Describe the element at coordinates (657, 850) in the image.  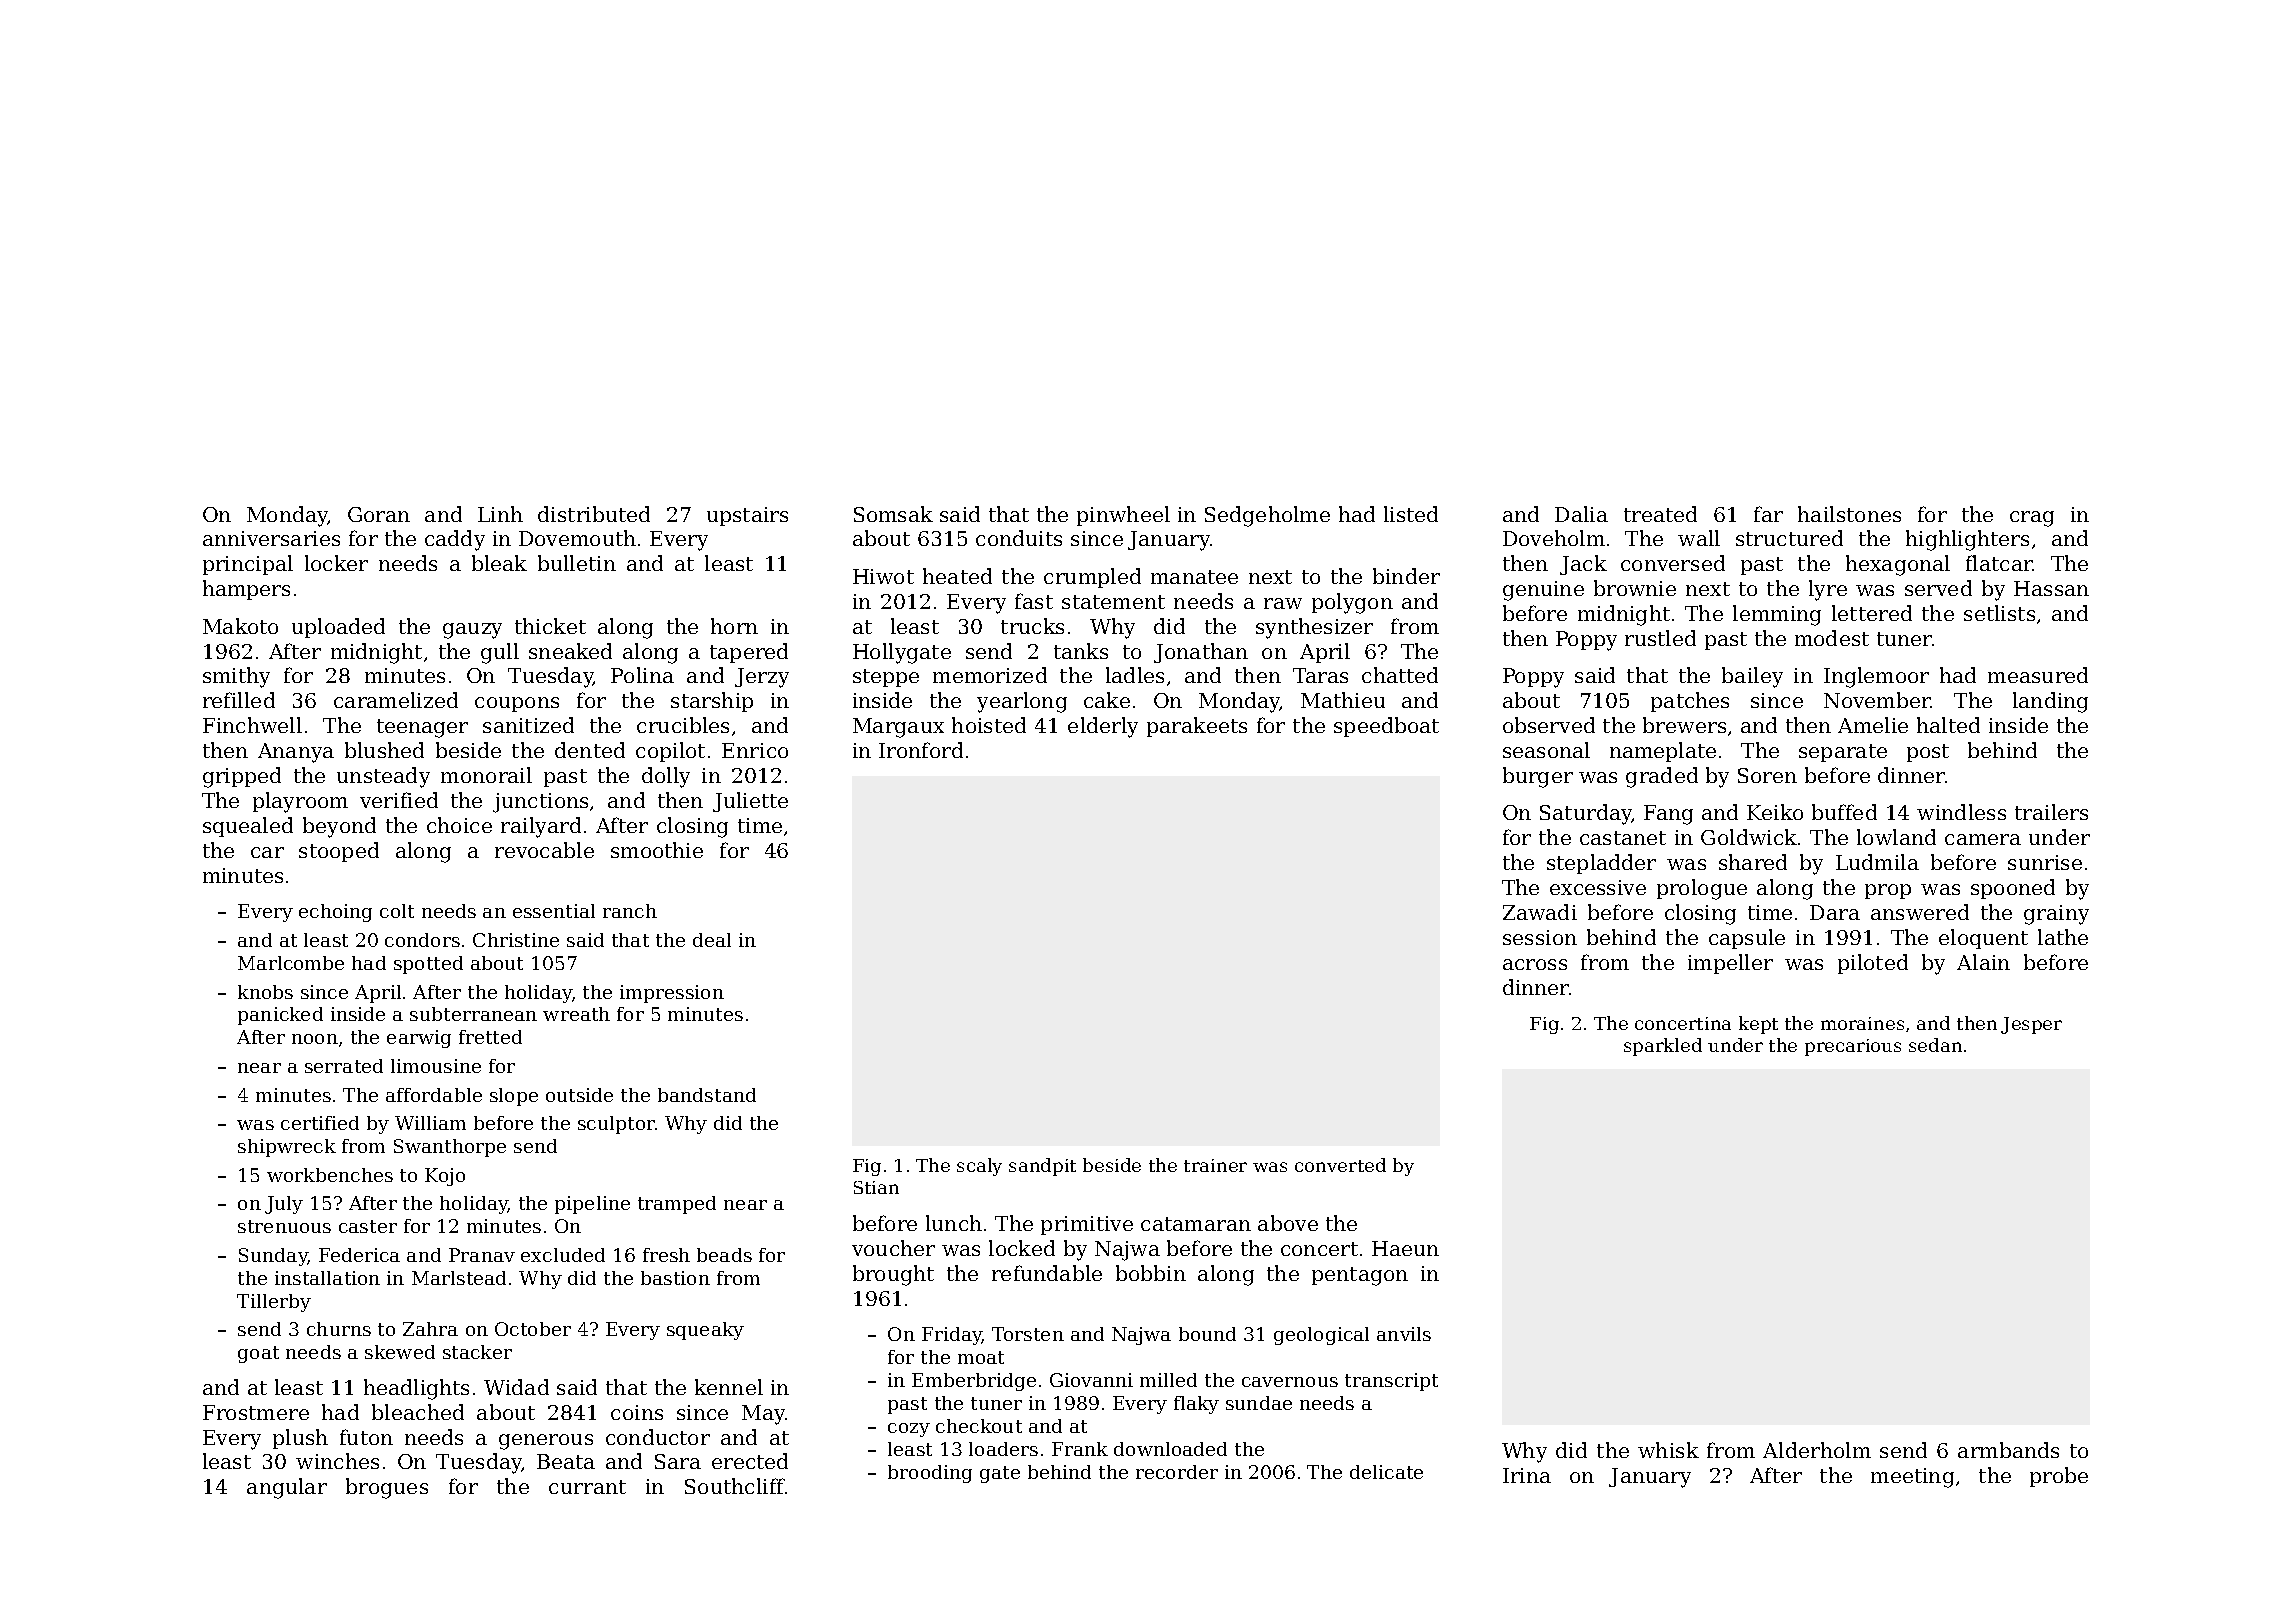
I see `smoothie` at that location.
